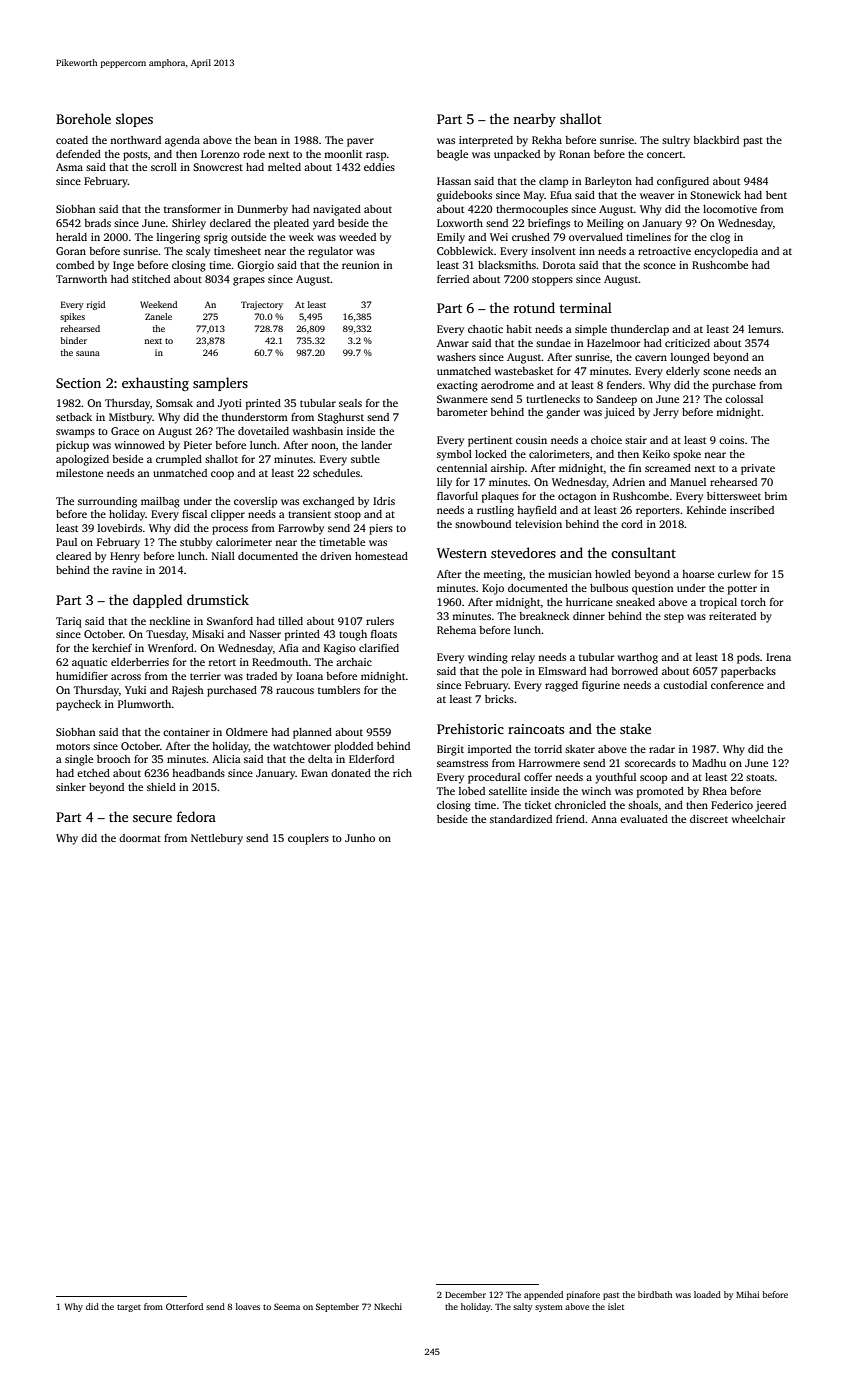 The height and width of the document is (1400, 849). I want to click on slopes, so click(134, 120).
